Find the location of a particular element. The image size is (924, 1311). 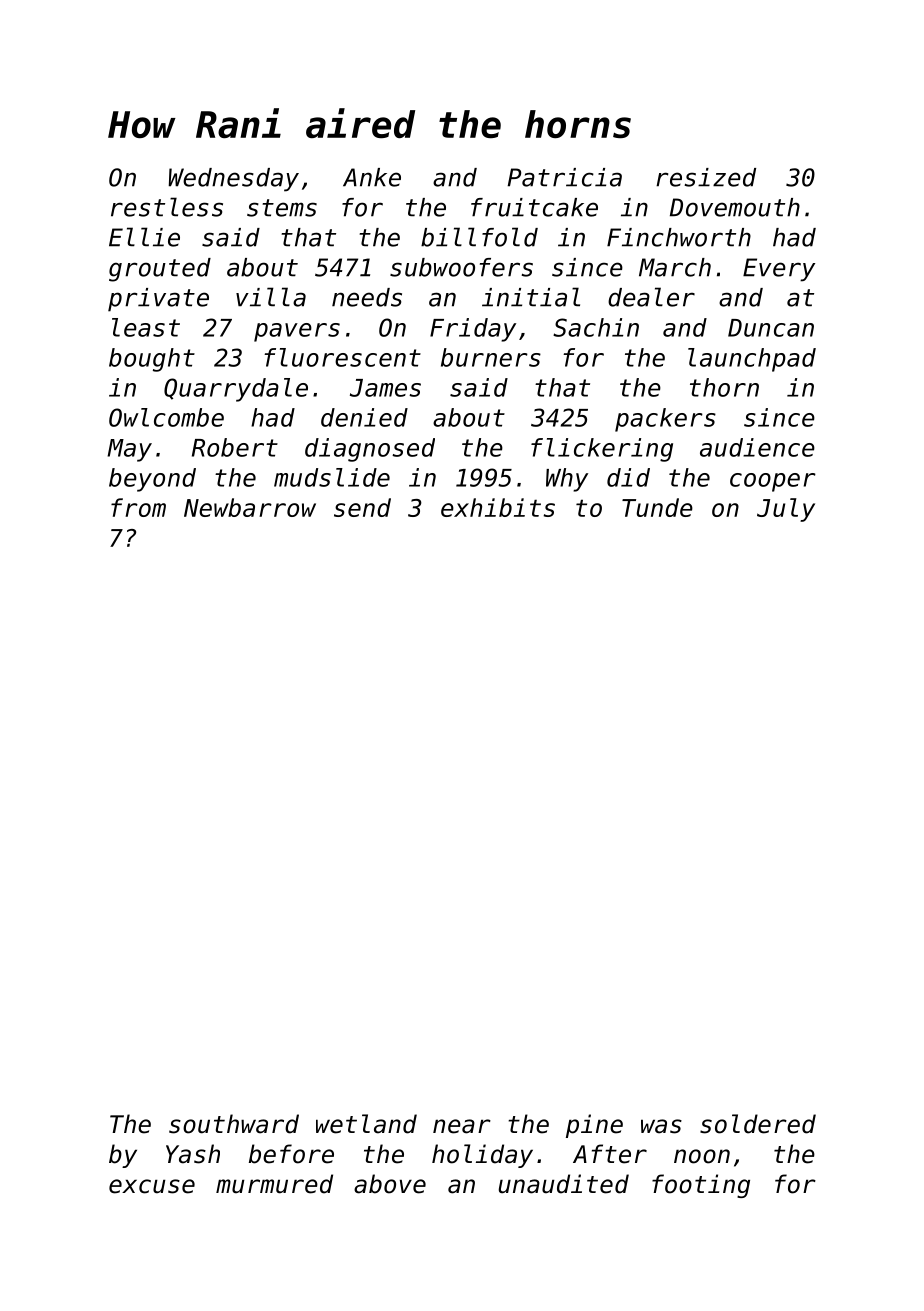

Tunde is located at coordinates (657, 507).
